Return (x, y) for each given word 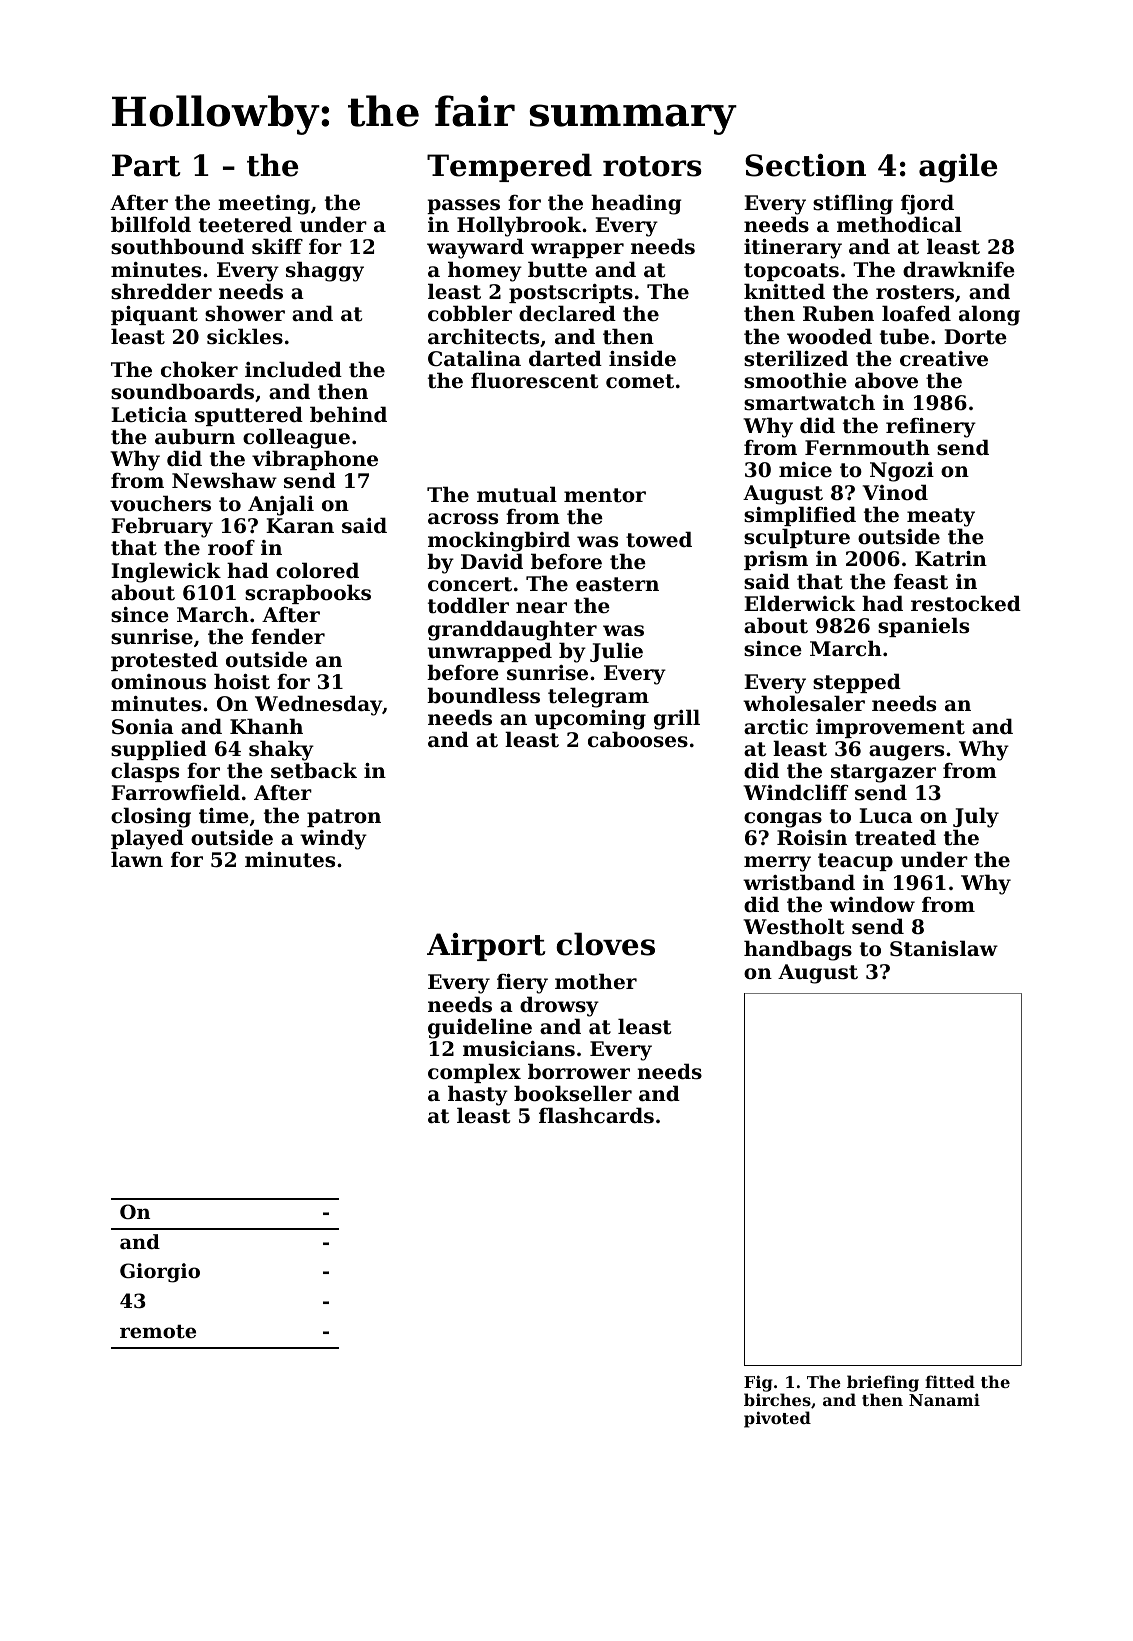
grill (677, 719)
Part (146, 165)
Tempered (509, 167)
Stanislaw (944, 948)
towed (659, 539)
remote (158, 1332)
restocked (966, 603)
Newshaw (224, 480)
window (872, 904)
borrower (579, 1071)
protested (164, 661)
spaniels (923, 627)
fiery (522, 984)
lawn (137, 859)
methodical (899, 224)
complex (474, 1073)
